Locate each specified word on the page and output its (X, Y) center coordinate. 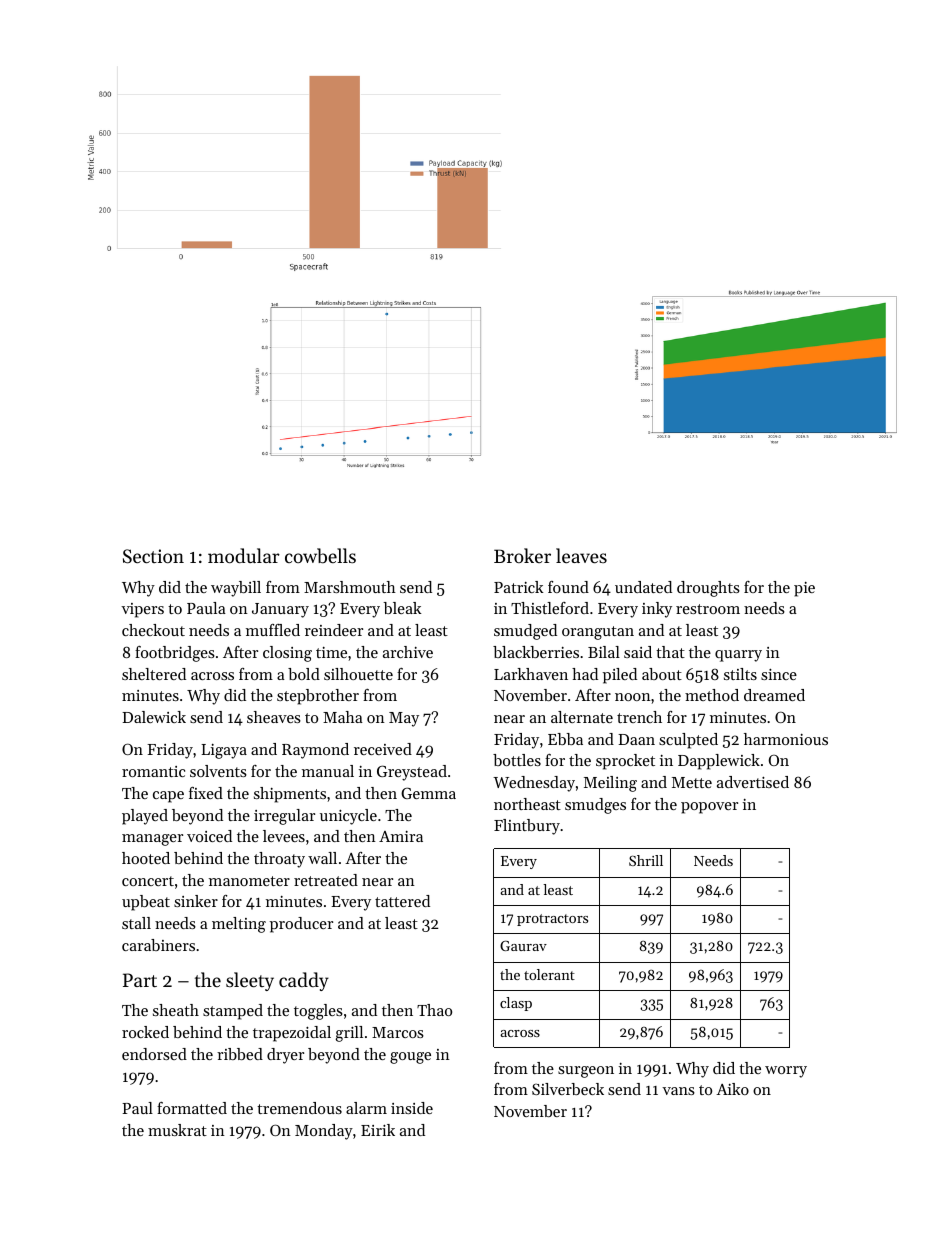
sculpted (688, 741)
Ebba (565, 739)
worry (786, 1072)
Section (153, 556)
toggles (318, 1012)
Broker (522, 555)
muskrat (177, 1130)
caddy (304, 981)
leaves (581, 555)
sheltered (154, 674)
